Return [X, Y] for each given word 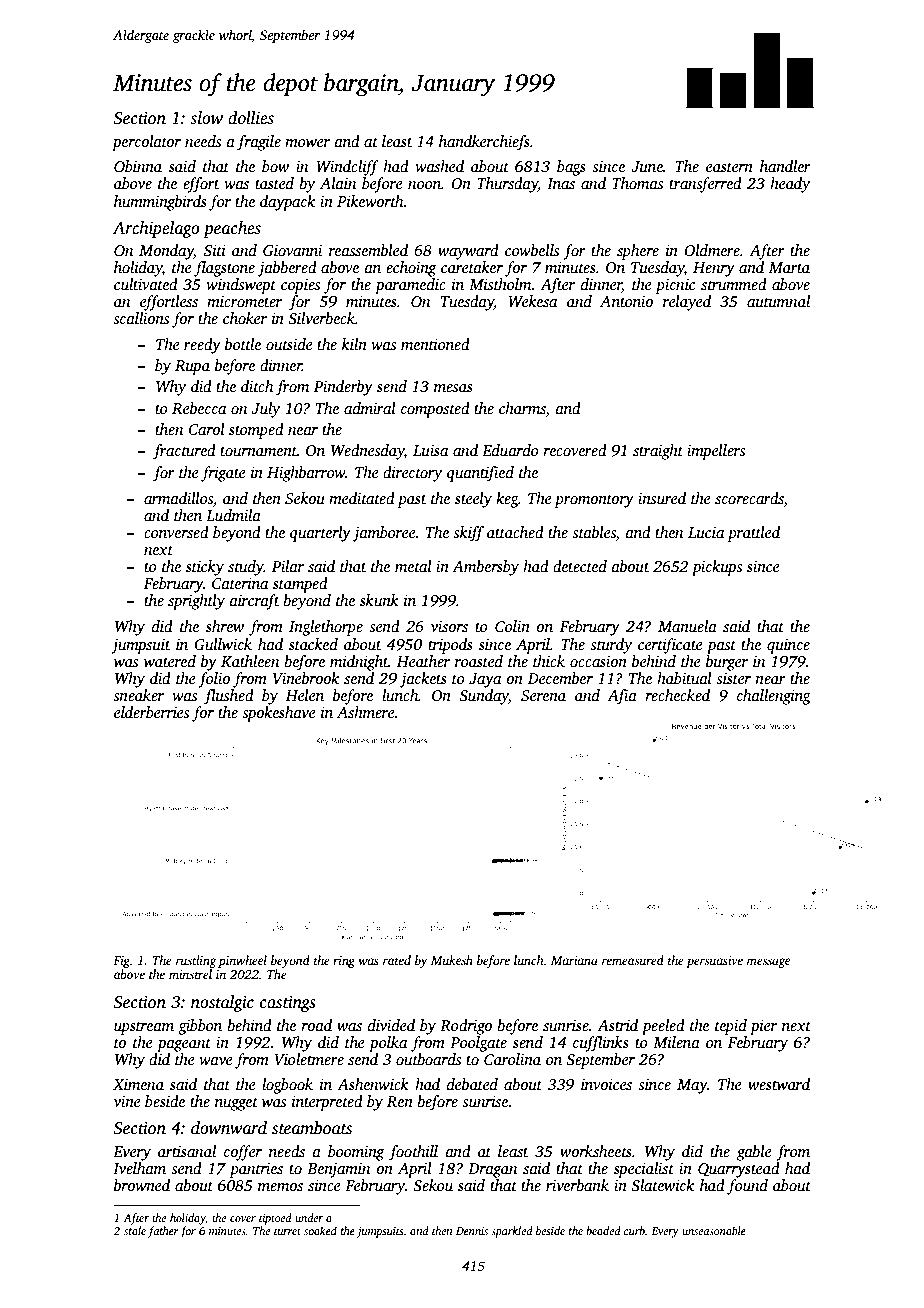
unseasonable [714, 1230]
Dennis [472, 1231]
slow [206, 118]
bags [571, 168]
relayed [687, 303]
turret [287, 1231]
